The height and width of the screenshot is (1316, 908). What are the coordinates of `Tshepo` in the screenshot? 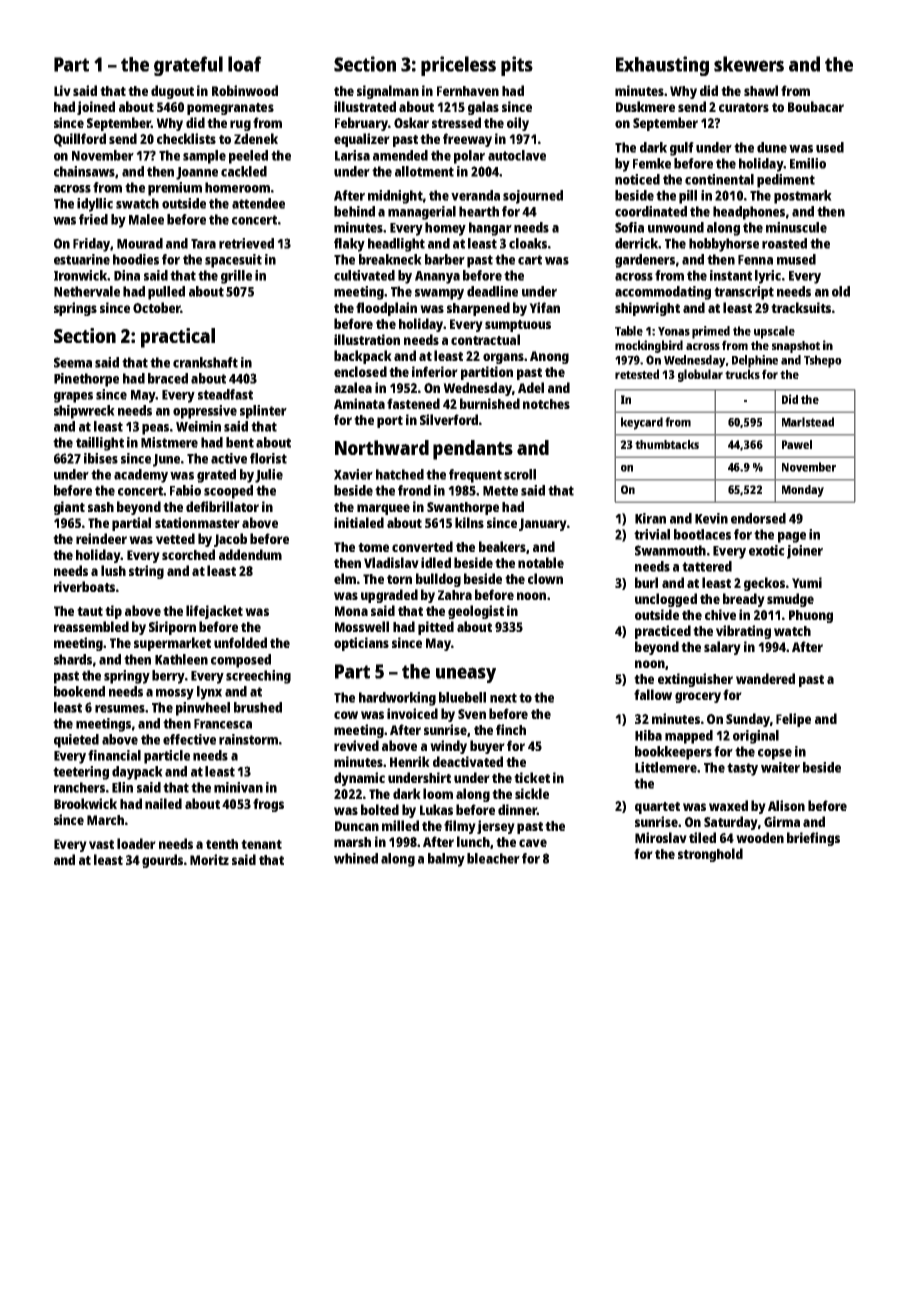 It's located at (823, 361).
